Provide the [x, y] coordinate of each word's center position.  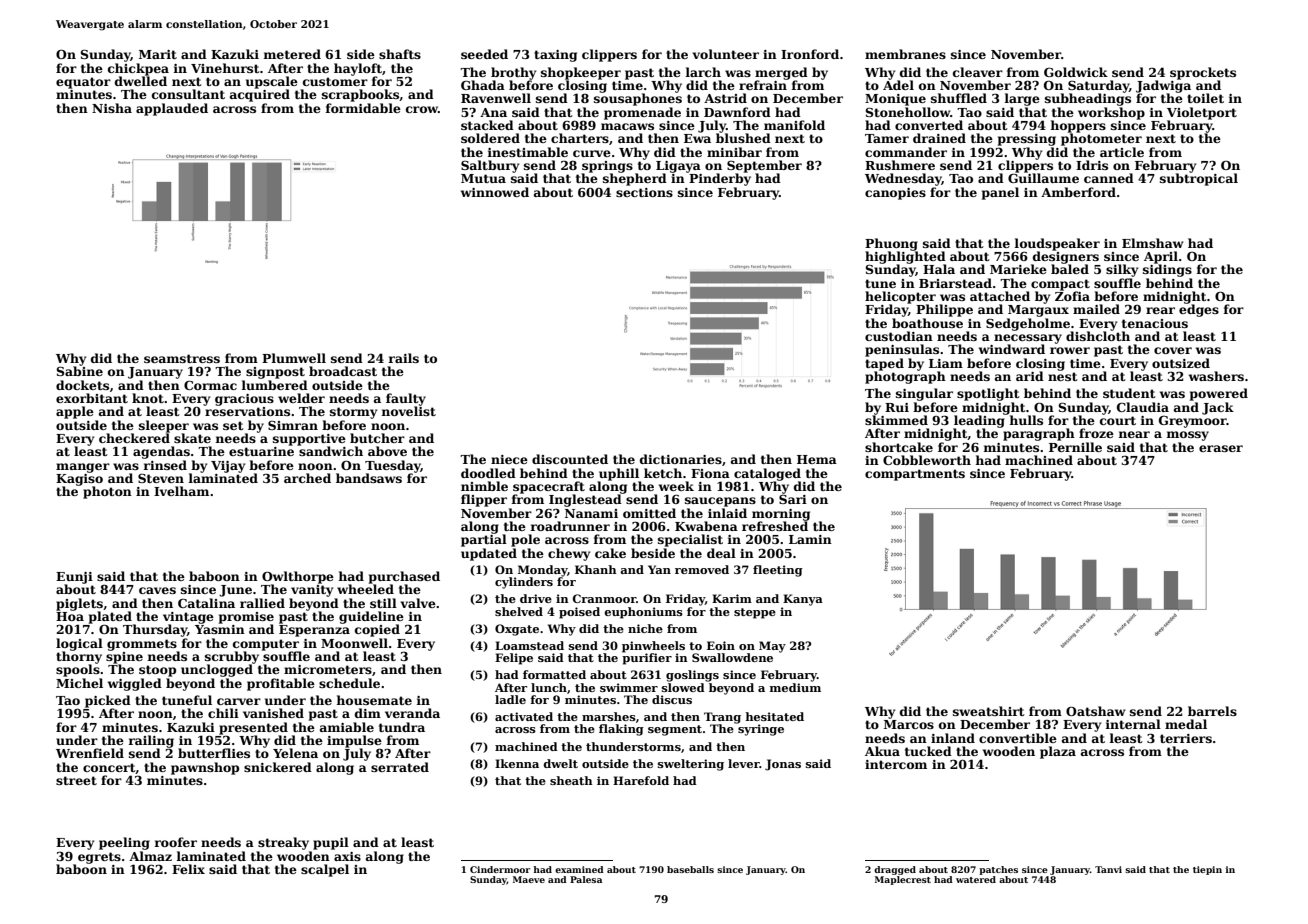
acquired [260, 95]
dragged [895, 870]
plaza [1058, 752]
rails [404, 358]
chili [223, 713]
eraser [1221, 448]
